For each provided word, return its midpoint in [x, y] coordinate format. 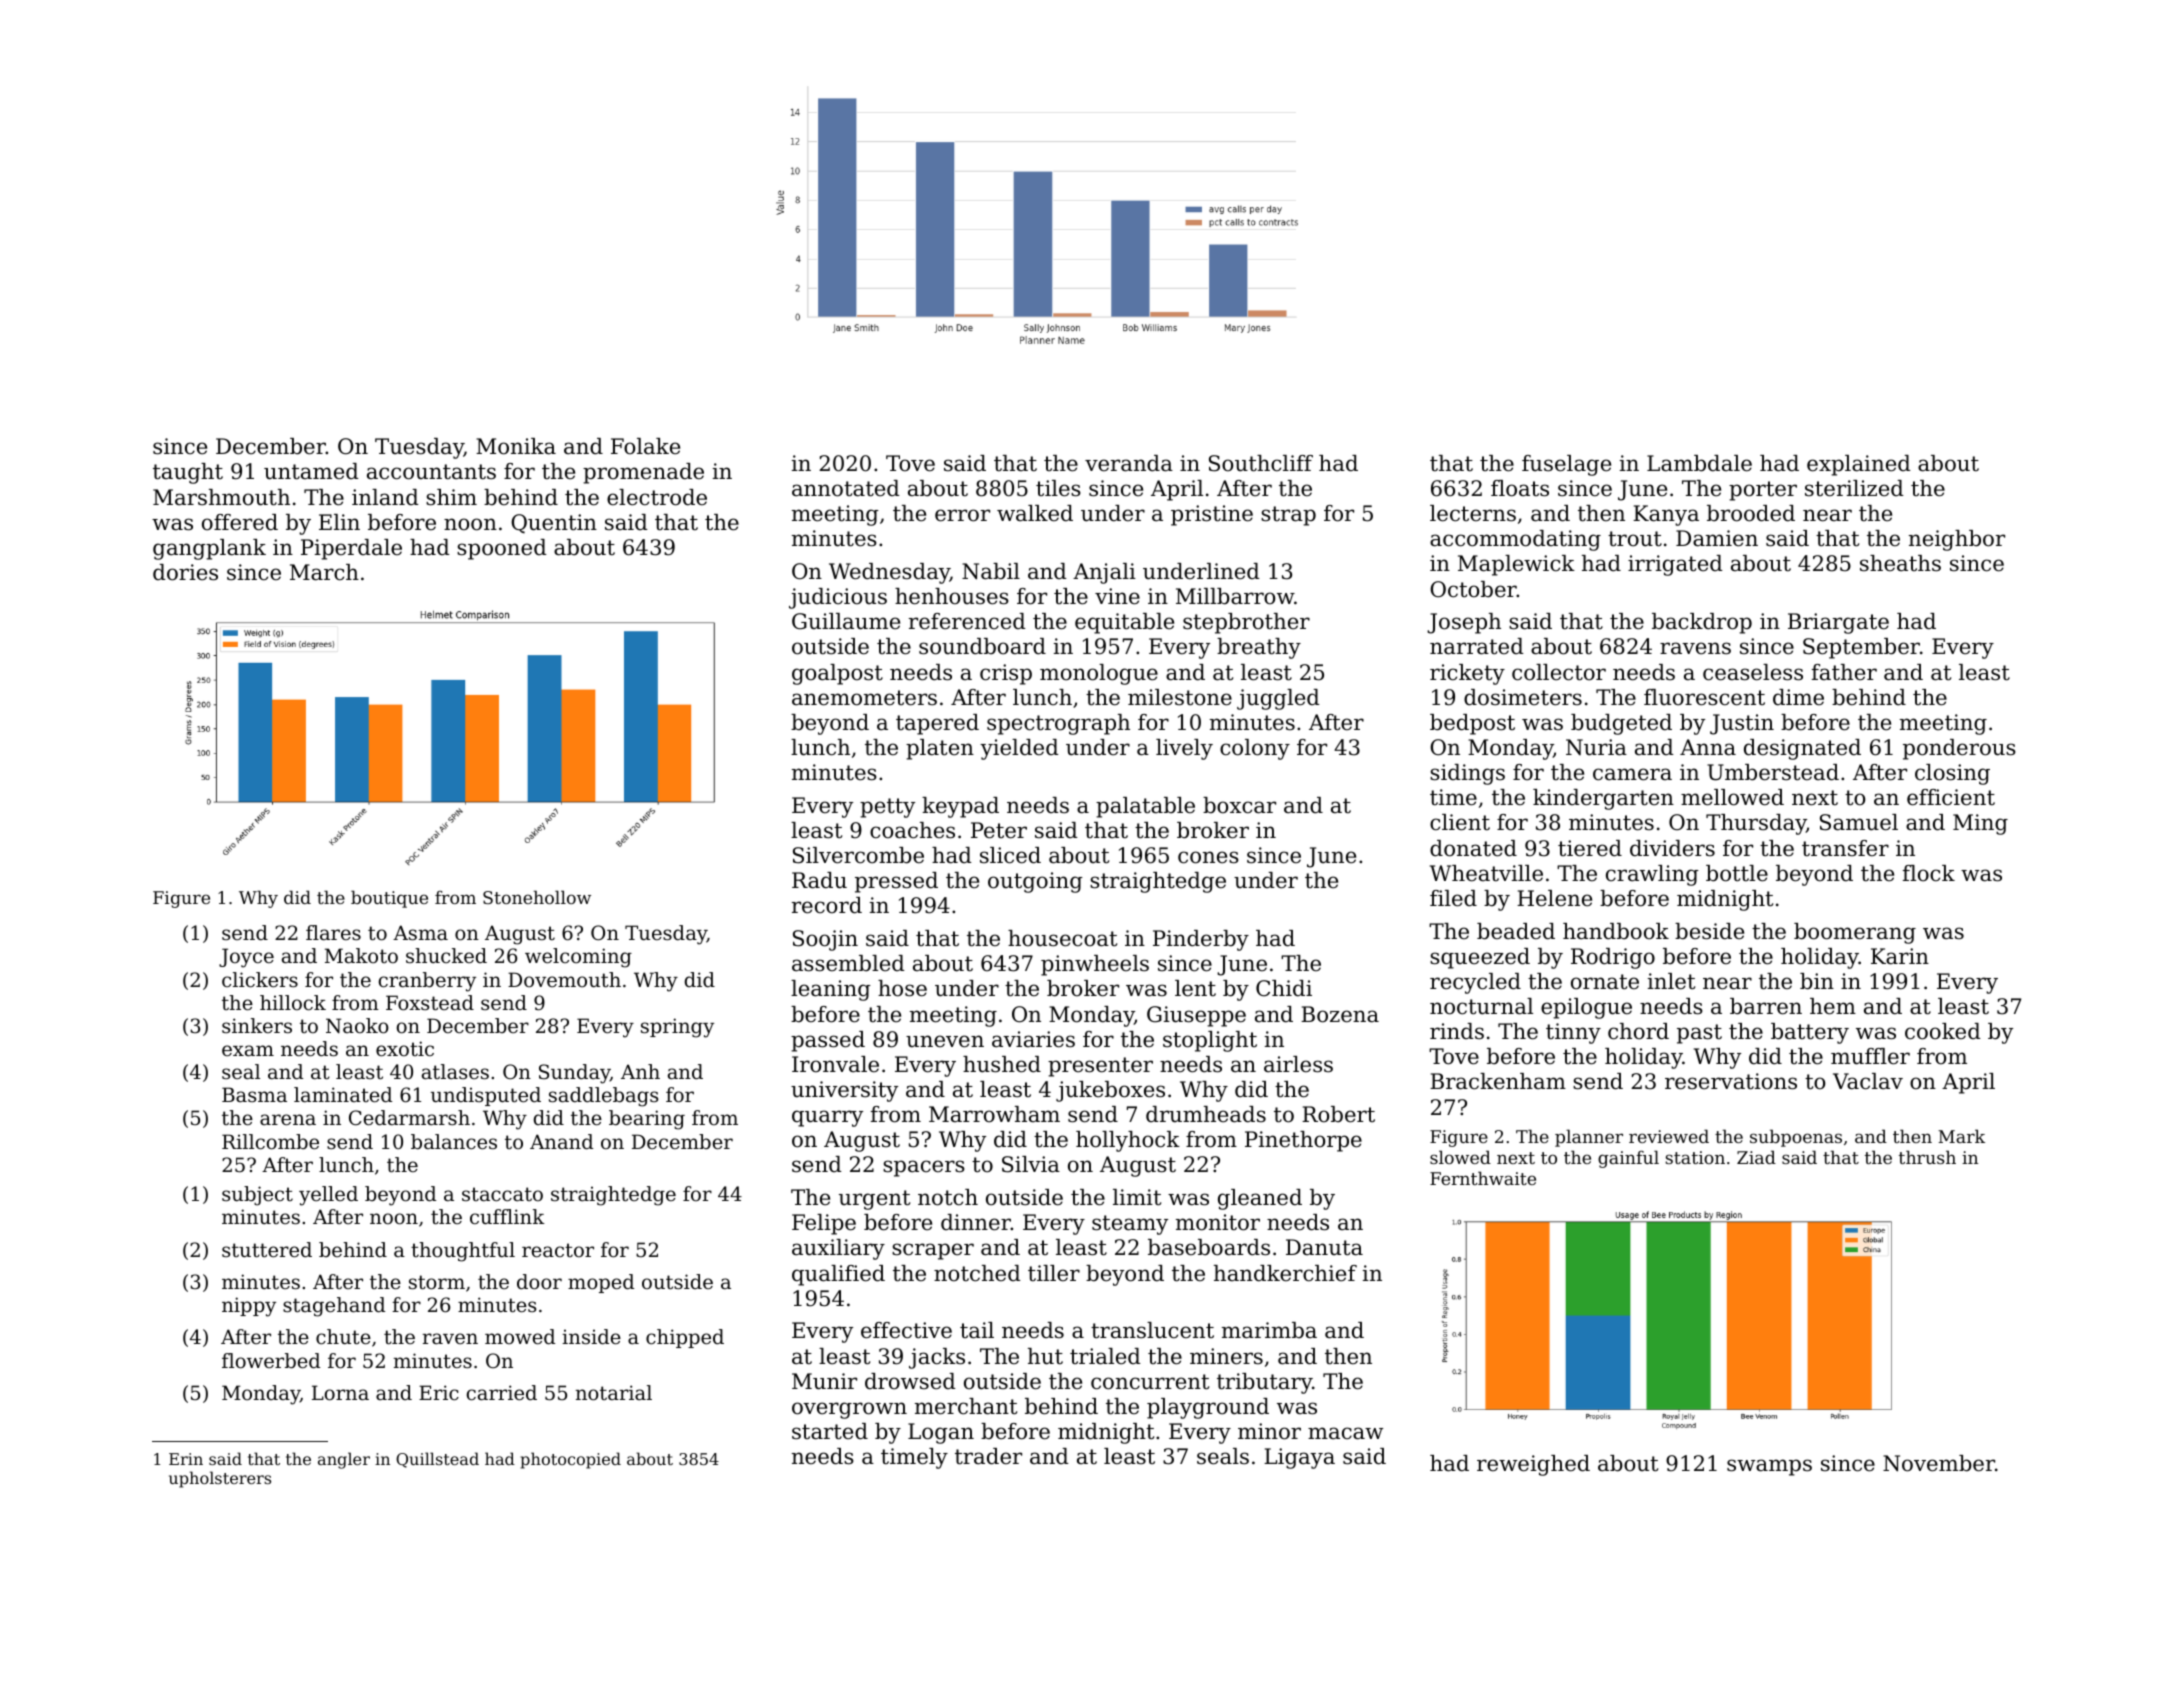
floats [1520, 488]
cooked [1943, 1031]
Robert [1338, 1114]
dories [185, 572]
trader [988, 1456]
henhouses [952, 596]
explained [1859, 465]
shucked [446, 955]
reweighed [1533, 1465]
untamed [311, 471]
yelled [328, 1196]
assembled [848, 963]
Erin [186, 1459]
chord [1638, 1031]
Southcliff [1261, 463]
